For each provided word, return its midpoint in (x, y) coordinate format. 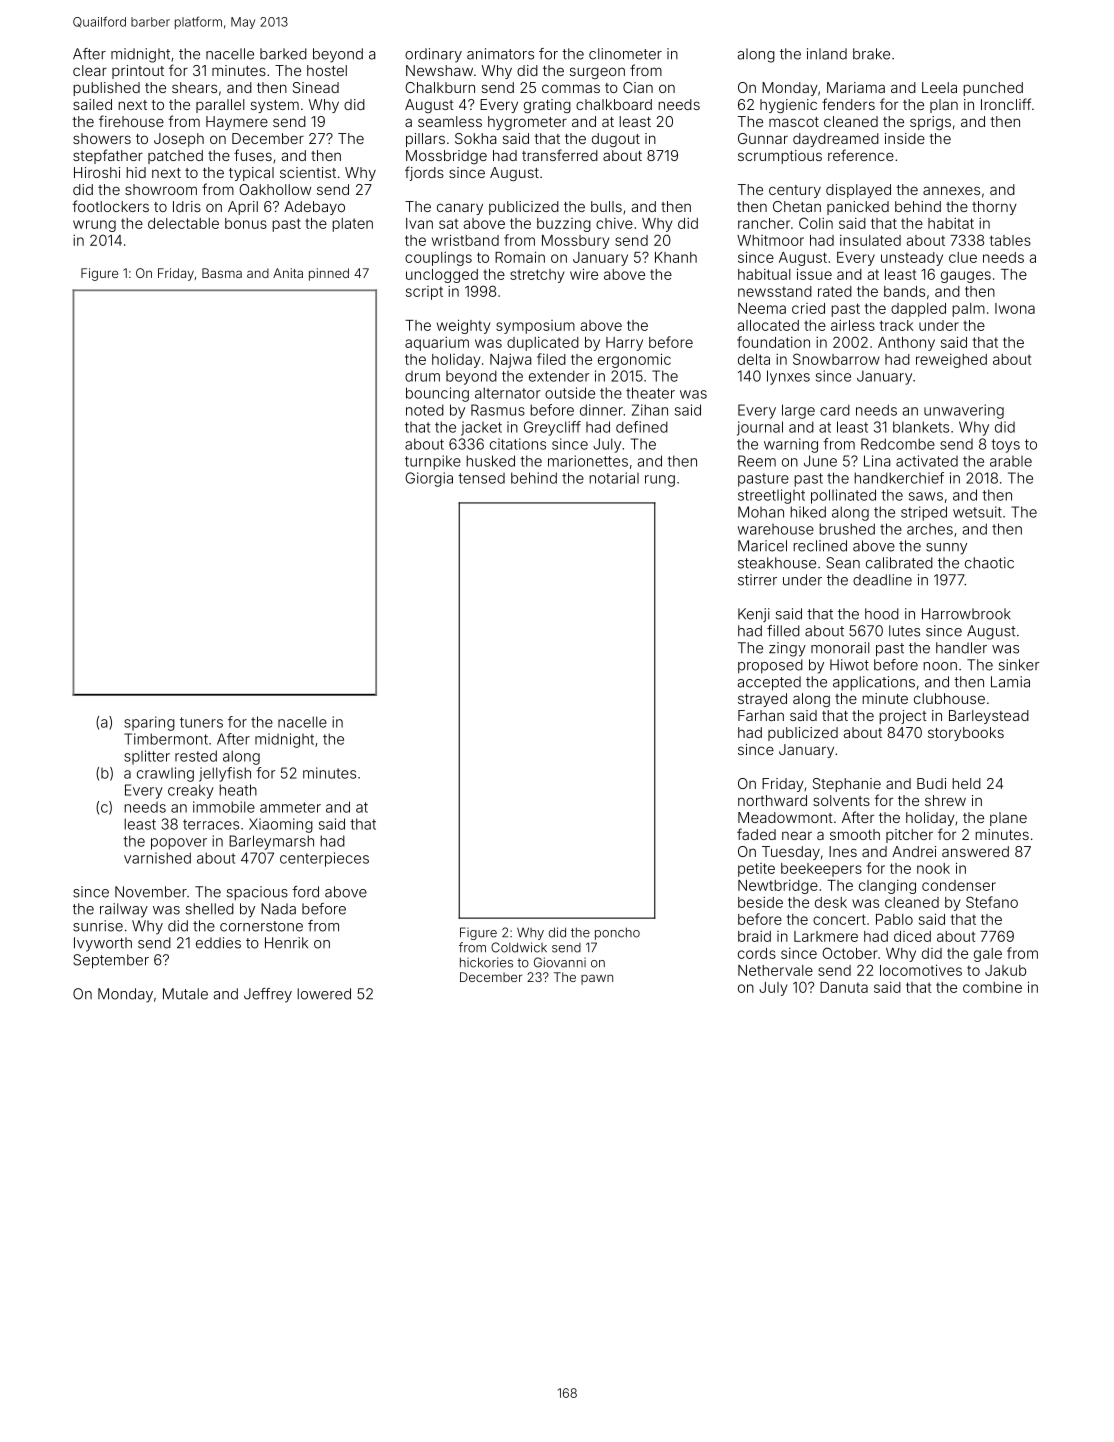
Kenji (754, 615)
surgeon (597, 73)
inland (827, 54)
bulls (606, 206)
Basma (222, 273)
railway (124, 910)
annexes (951, 190)
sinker (1019, 665)
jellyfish (225, 774)
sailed (92, 104)
